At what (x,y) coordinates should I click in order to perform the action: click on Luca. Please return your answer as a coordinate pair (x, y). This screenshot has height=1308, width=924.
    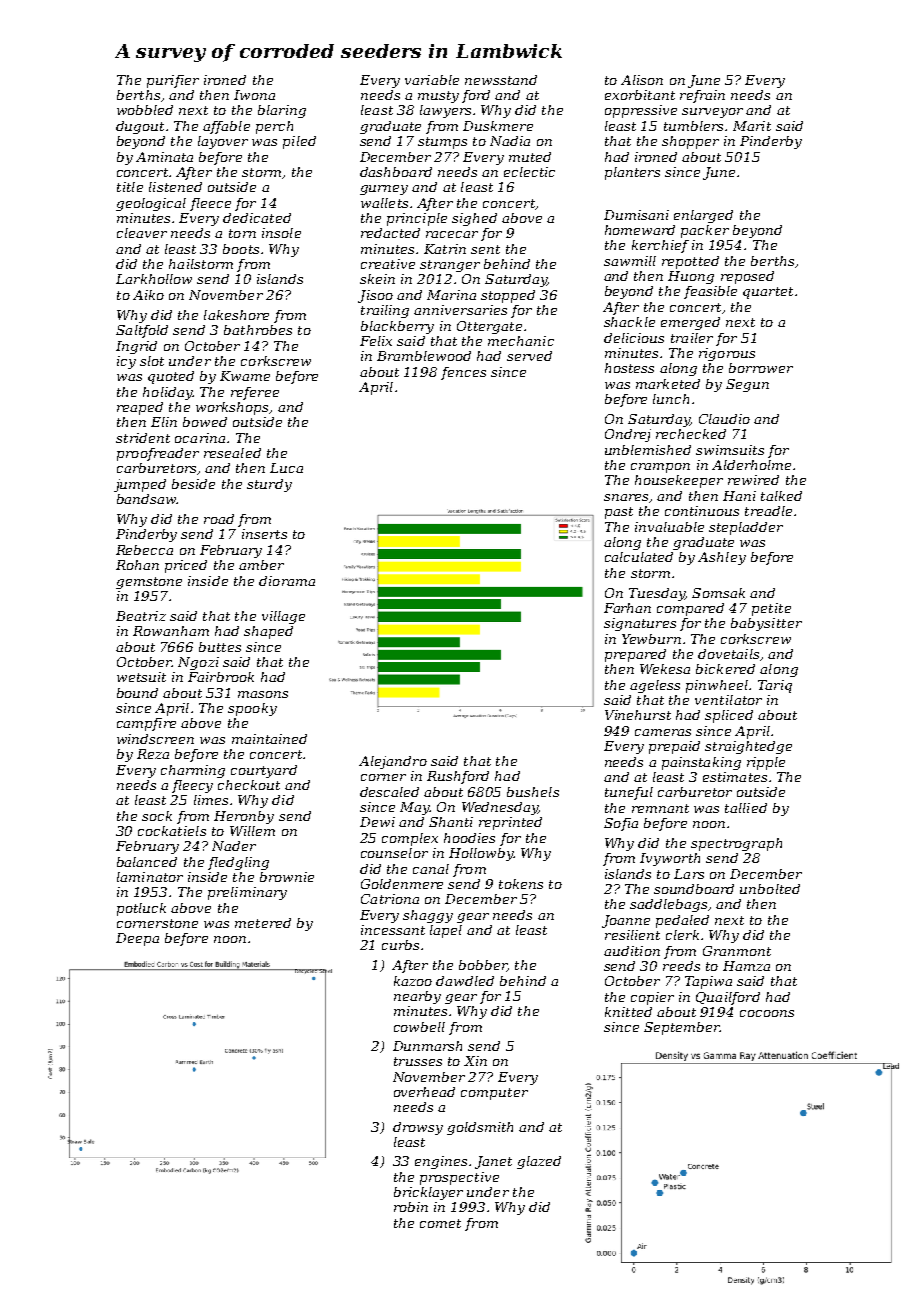
    Looking at the image, I should click on (286, 468).
